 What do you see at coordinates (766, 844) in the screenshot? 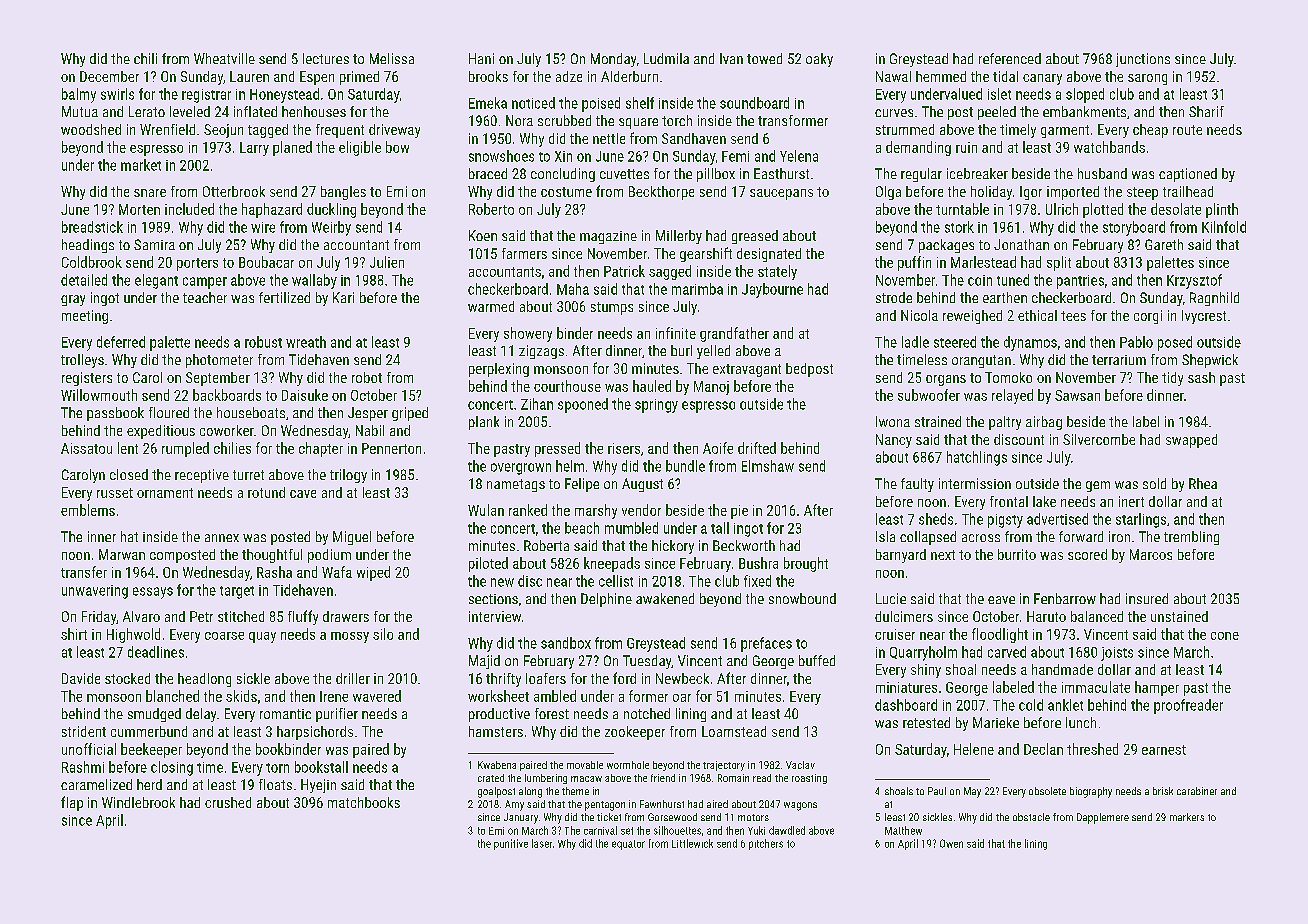
I see `pitchers` at bounding box center [766, 844].
